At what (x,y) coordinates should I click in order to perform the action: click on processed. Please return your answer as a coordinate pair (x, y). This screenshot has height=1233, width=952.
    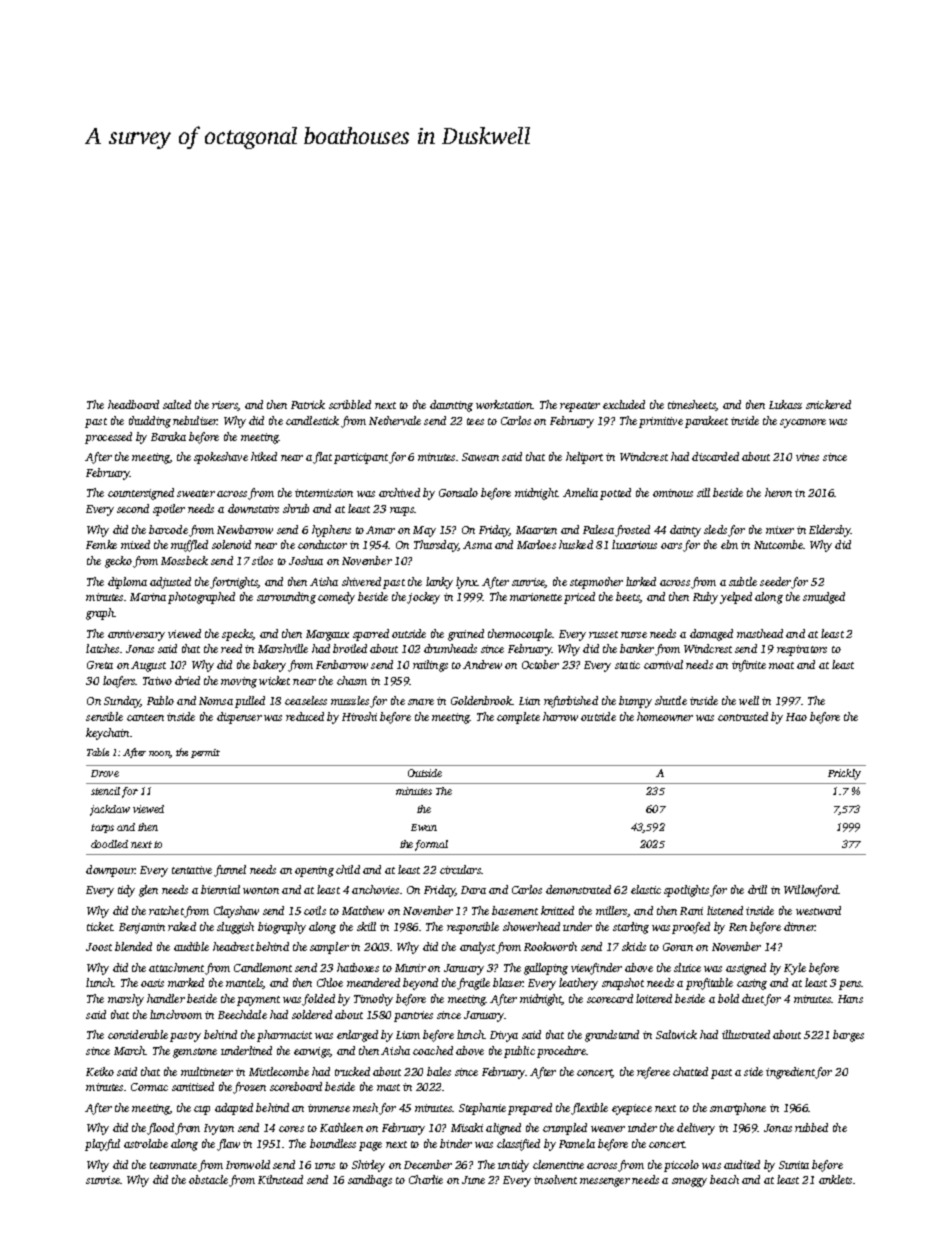
    Looking at the image, I should click on (108, 438).
